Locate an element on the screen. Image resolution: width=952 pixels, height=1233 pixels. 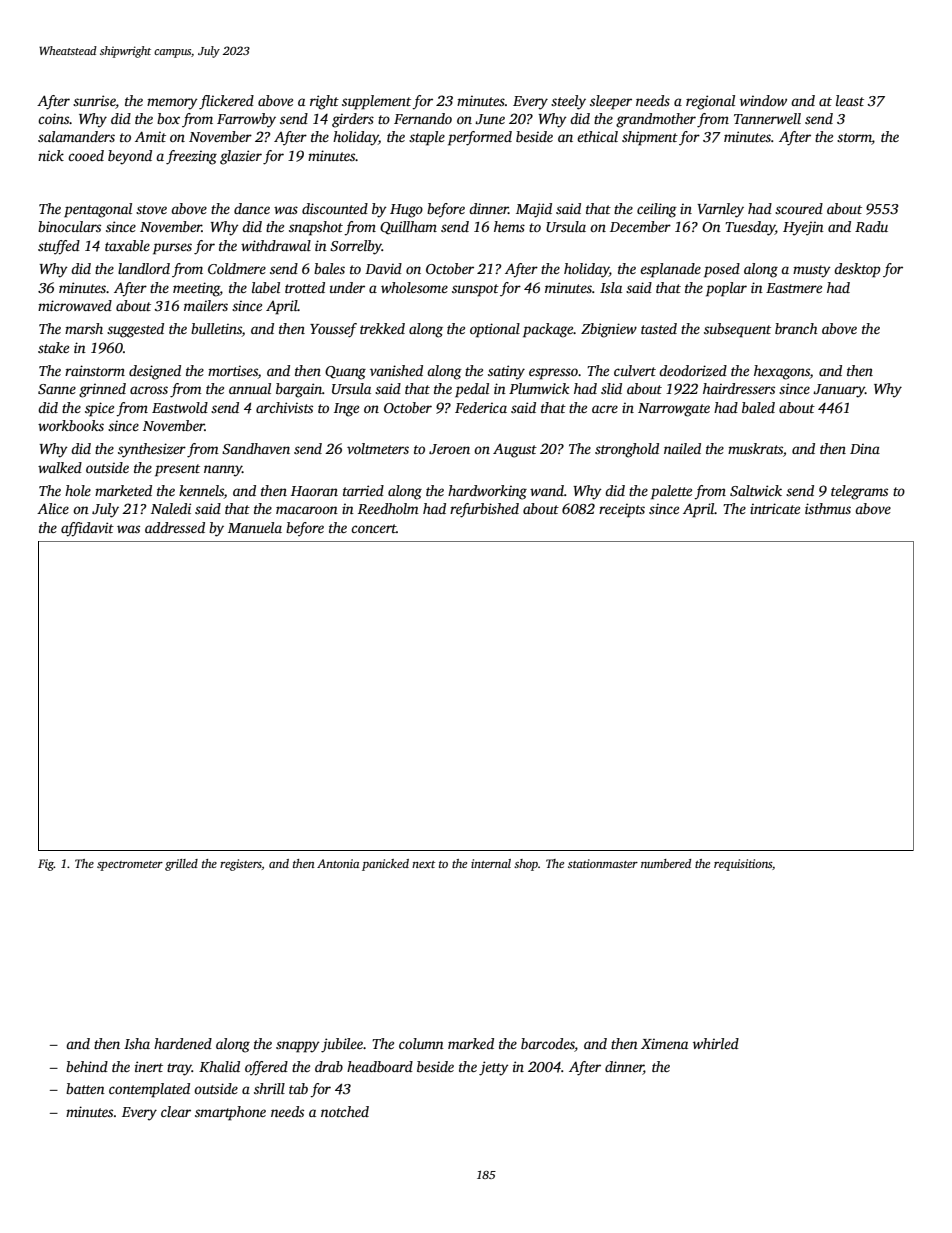
whirled is located at coordinates (716, 1043).
